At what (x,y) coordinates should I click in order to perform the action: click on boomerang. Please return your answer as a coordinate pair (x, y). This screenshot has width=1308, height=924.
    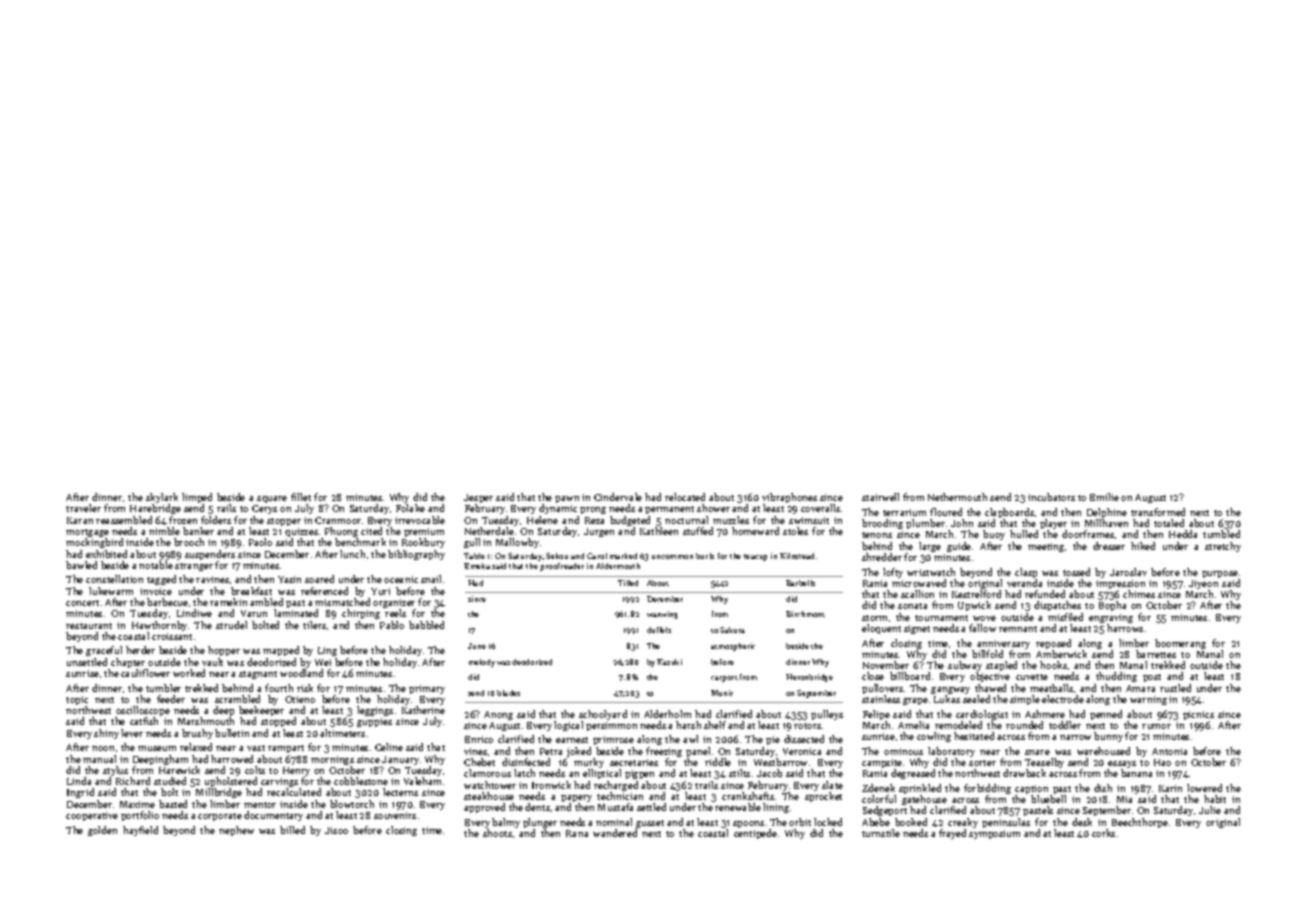
    Looking at the image, I should click on (1180, 644).
